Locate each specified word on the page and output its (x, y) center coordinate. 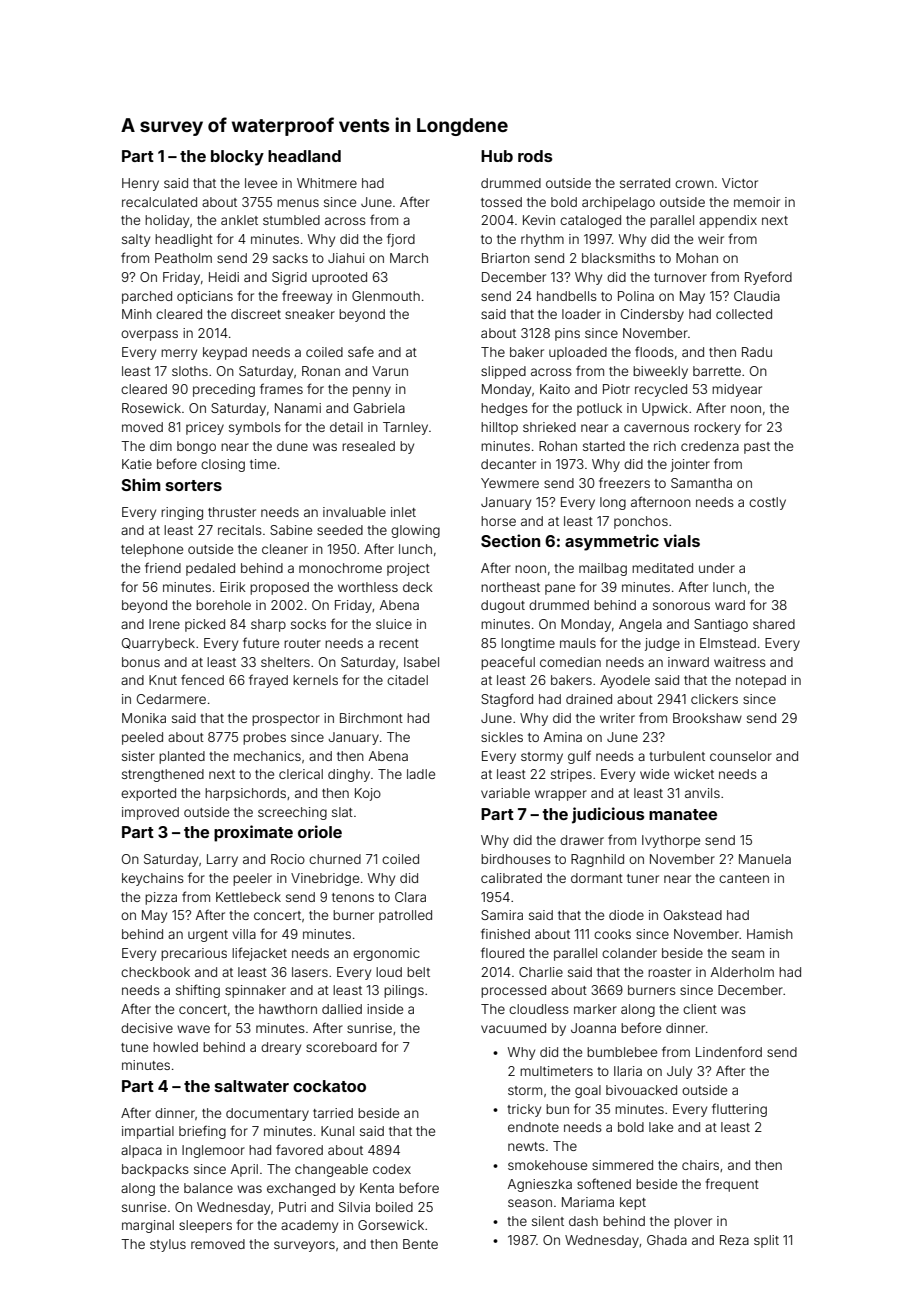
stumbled (291, 220)
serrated (645, 183)
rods (535, 156)
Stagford (507, 700)
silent (548, 1221)
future (261, 642)
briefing (202, 1132)
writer (617, 718)
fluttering (739, 1110)
